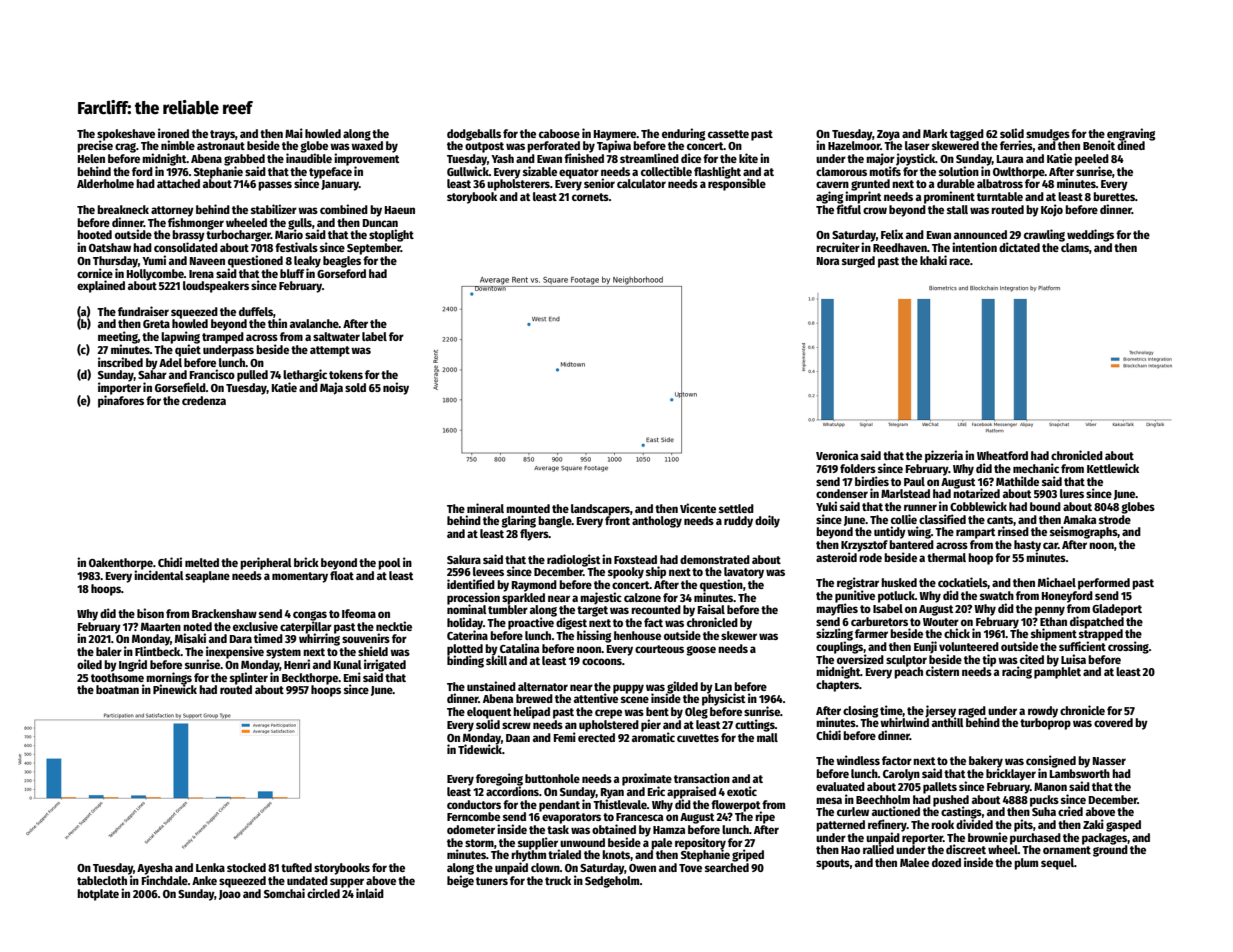  I want to click on Sedgeholm, so click(612, 882).
